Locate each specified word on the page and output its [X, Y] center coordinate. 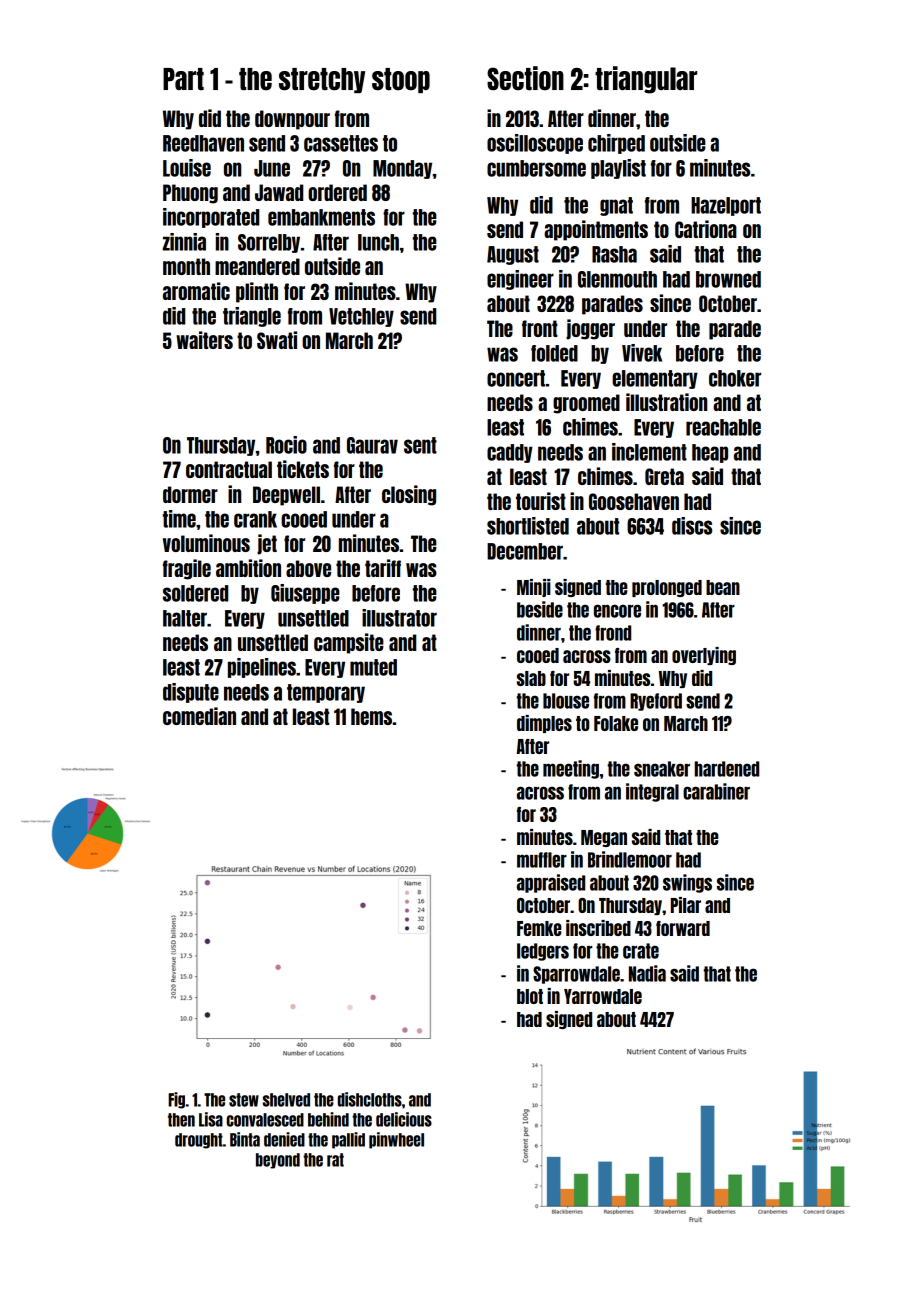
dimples [544, 724]
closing [409, 495]
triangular [646, 80]
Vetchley [361, 317]
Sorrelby [269, 243]
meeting [571, 769]
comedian [199, 716]
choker [735, 378]
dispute [191, 693]
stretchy [322, 80]
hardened [727, 769]
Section [525, 78]
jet [267, 544]
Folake [616, 723]
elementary [655, 379]
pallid [348, 1140]
